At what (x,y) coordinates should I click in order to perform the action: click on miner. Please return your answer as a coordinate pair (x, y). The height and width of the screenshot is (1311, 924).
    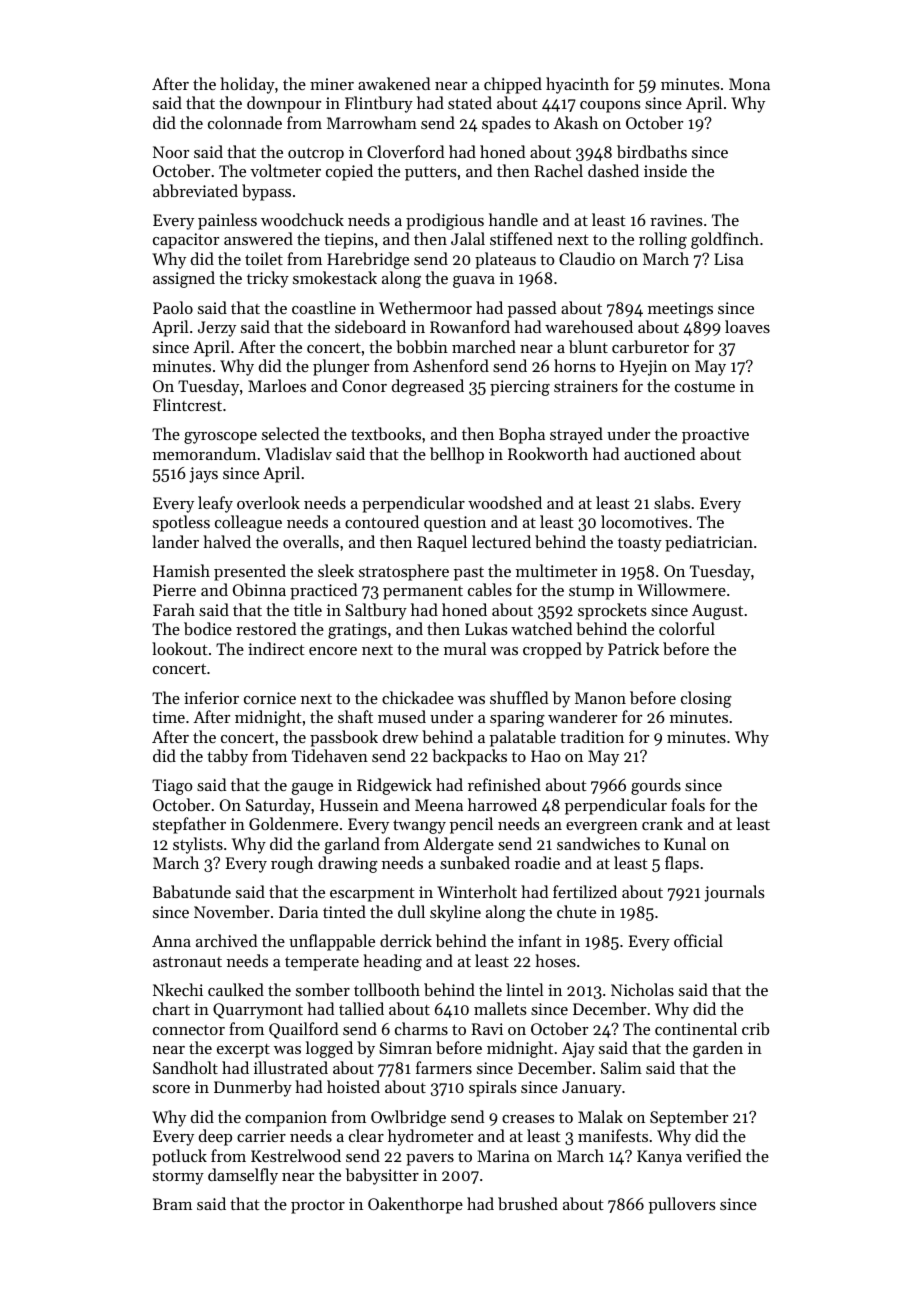
    Looking at the image, I should click on (332, 84).
